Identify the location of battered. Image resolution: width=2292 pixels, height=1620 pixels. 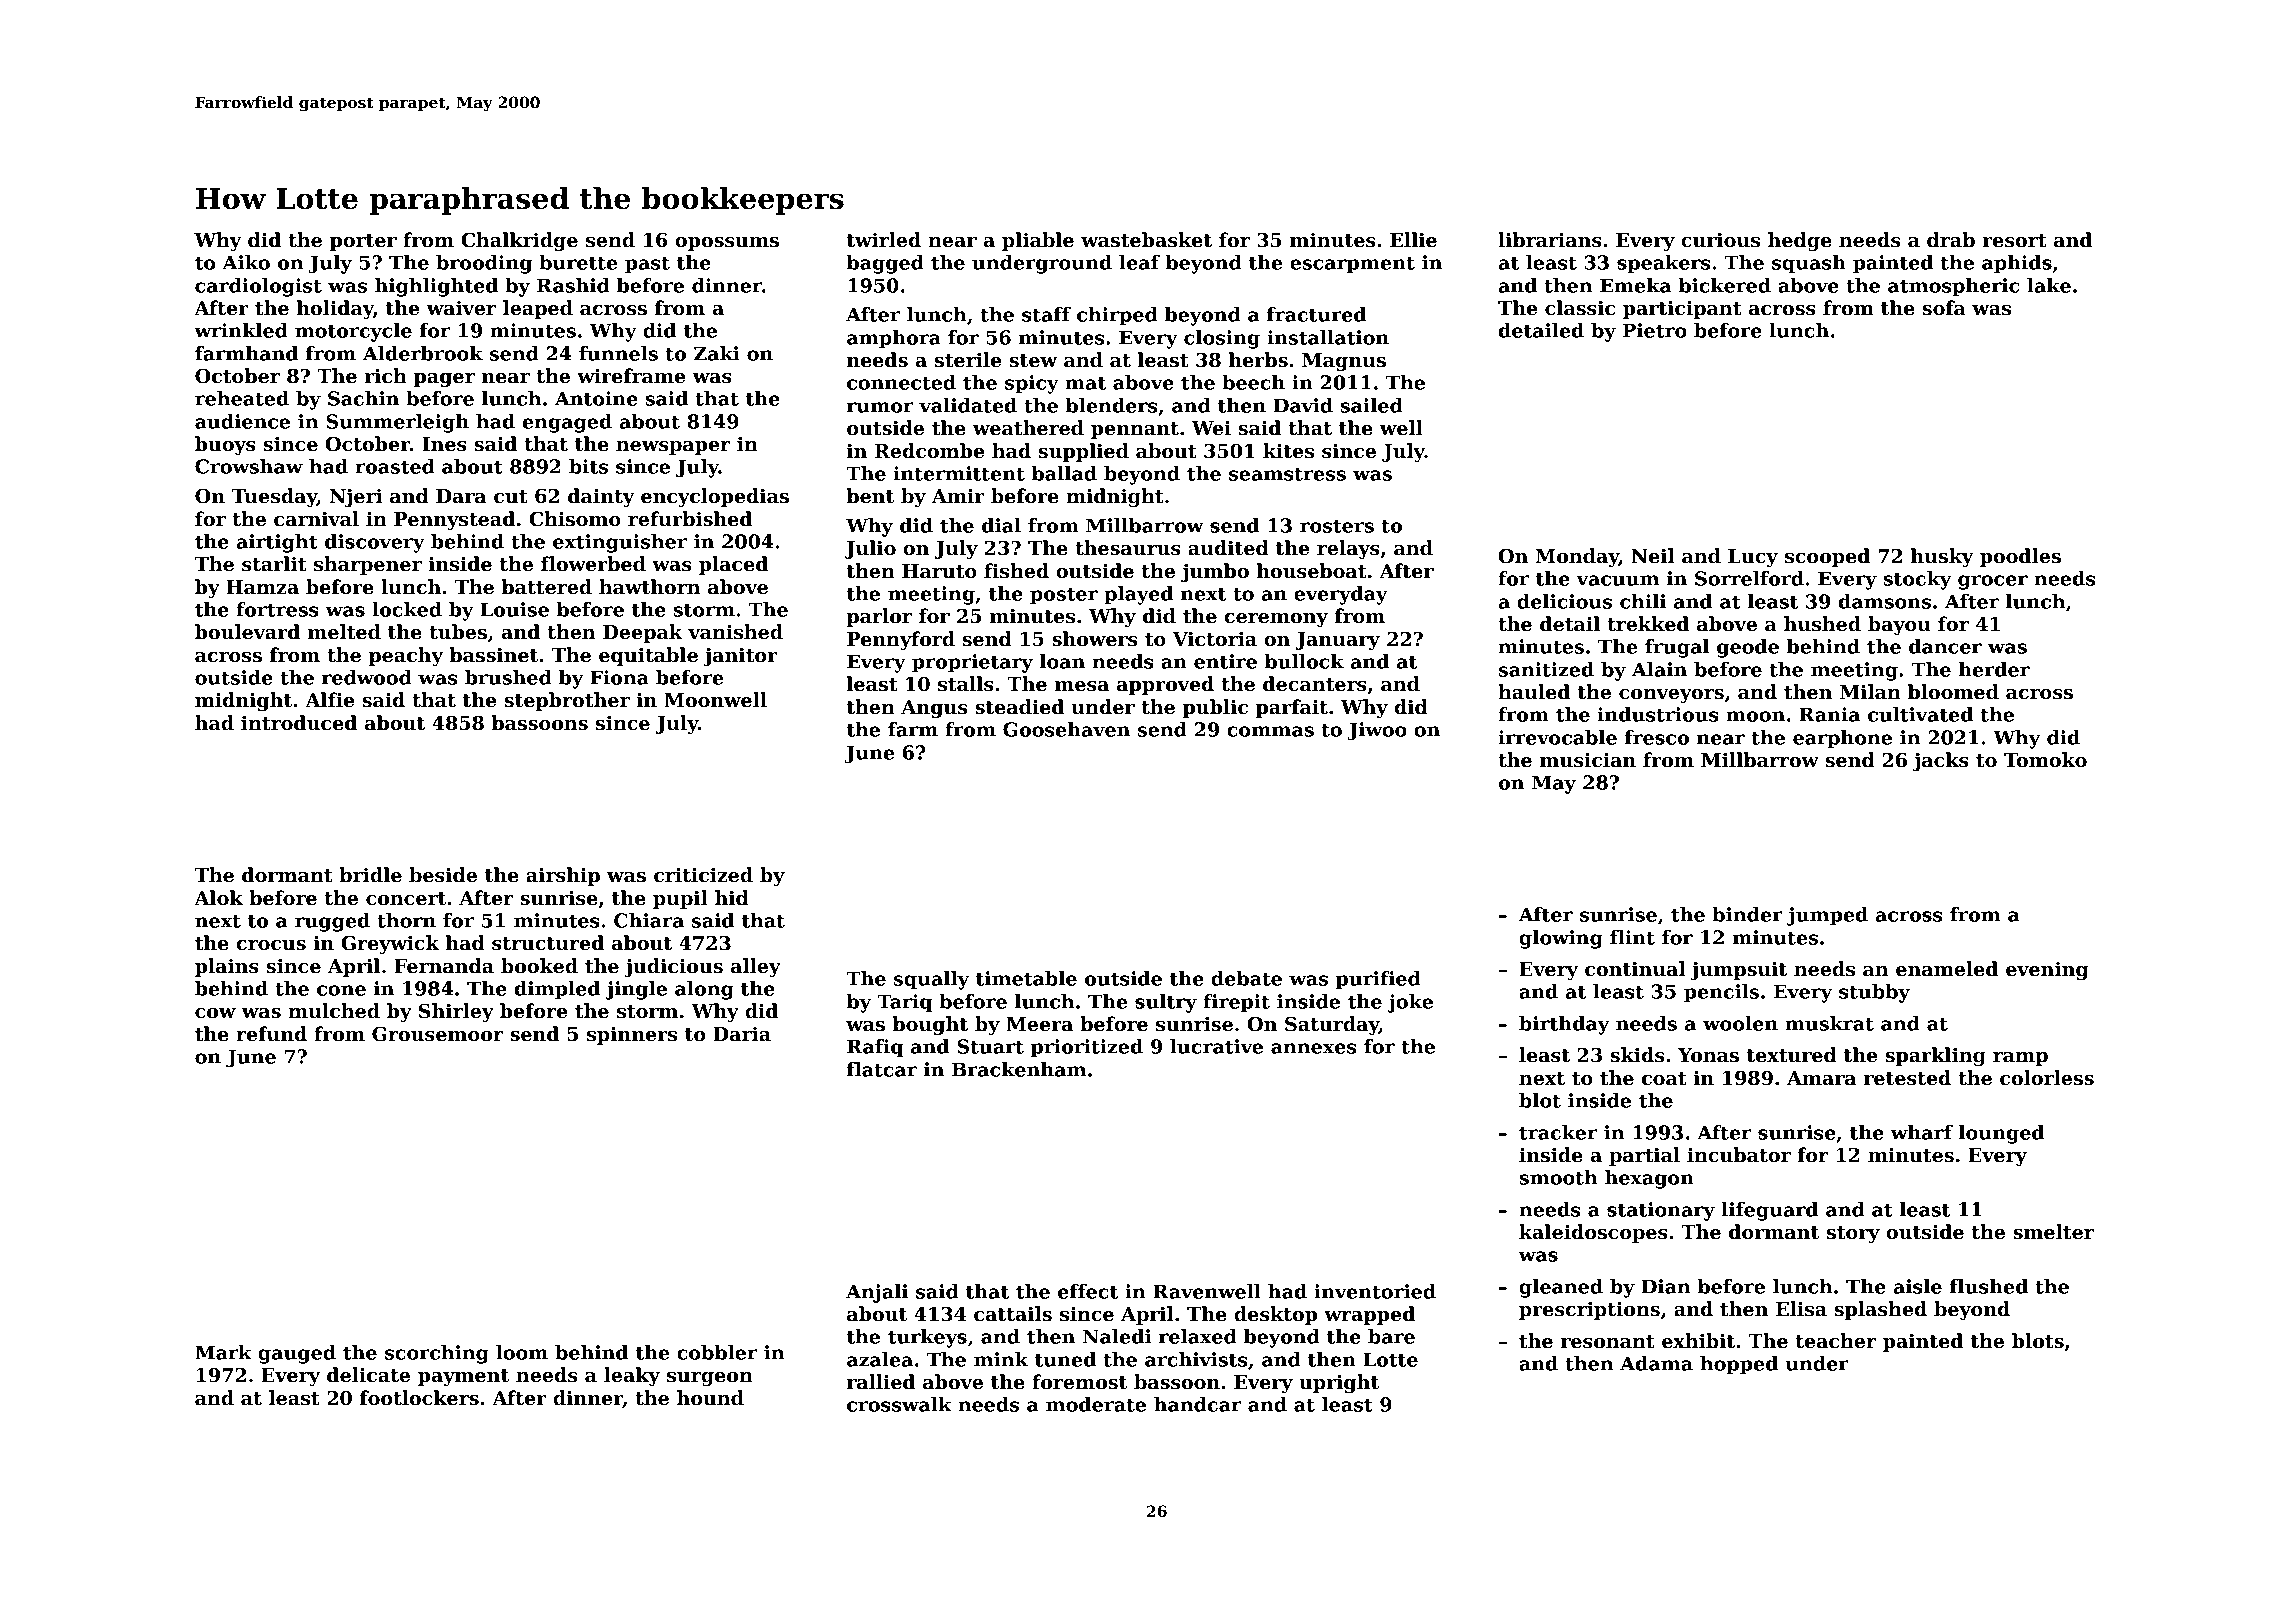
(546, 587).
